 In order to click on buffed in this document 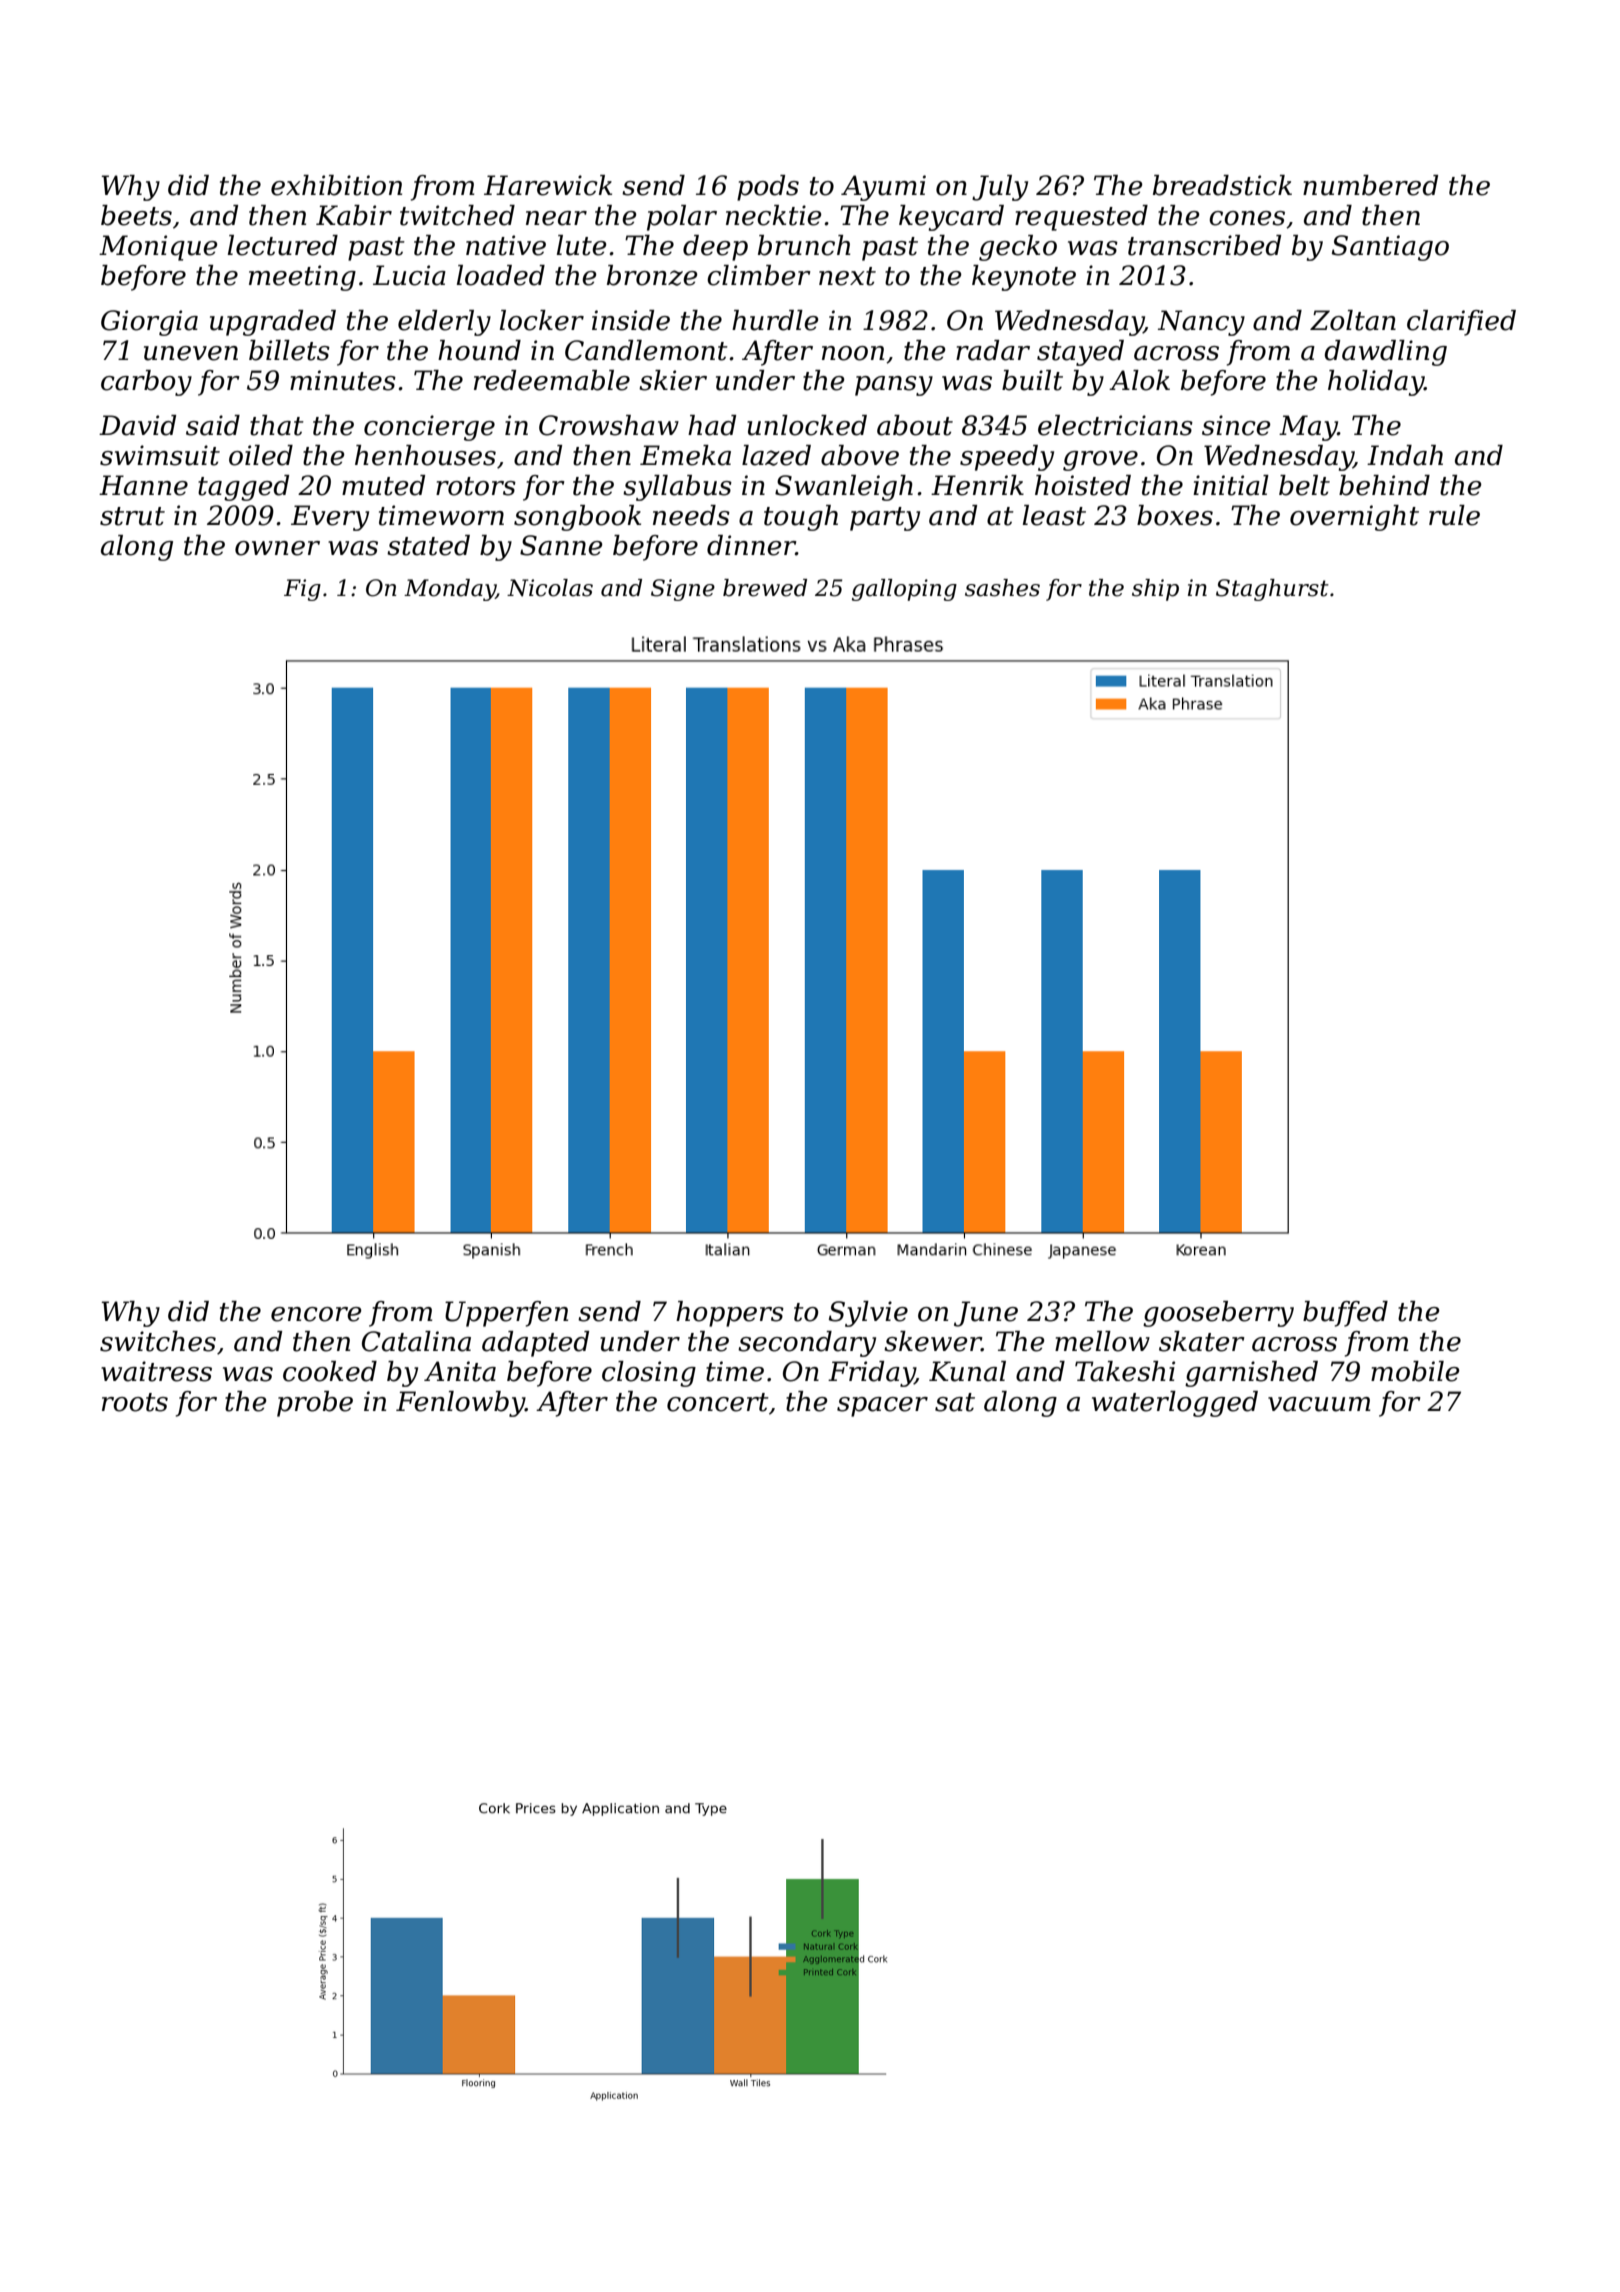, I will do `click(1345, 1314)`.
